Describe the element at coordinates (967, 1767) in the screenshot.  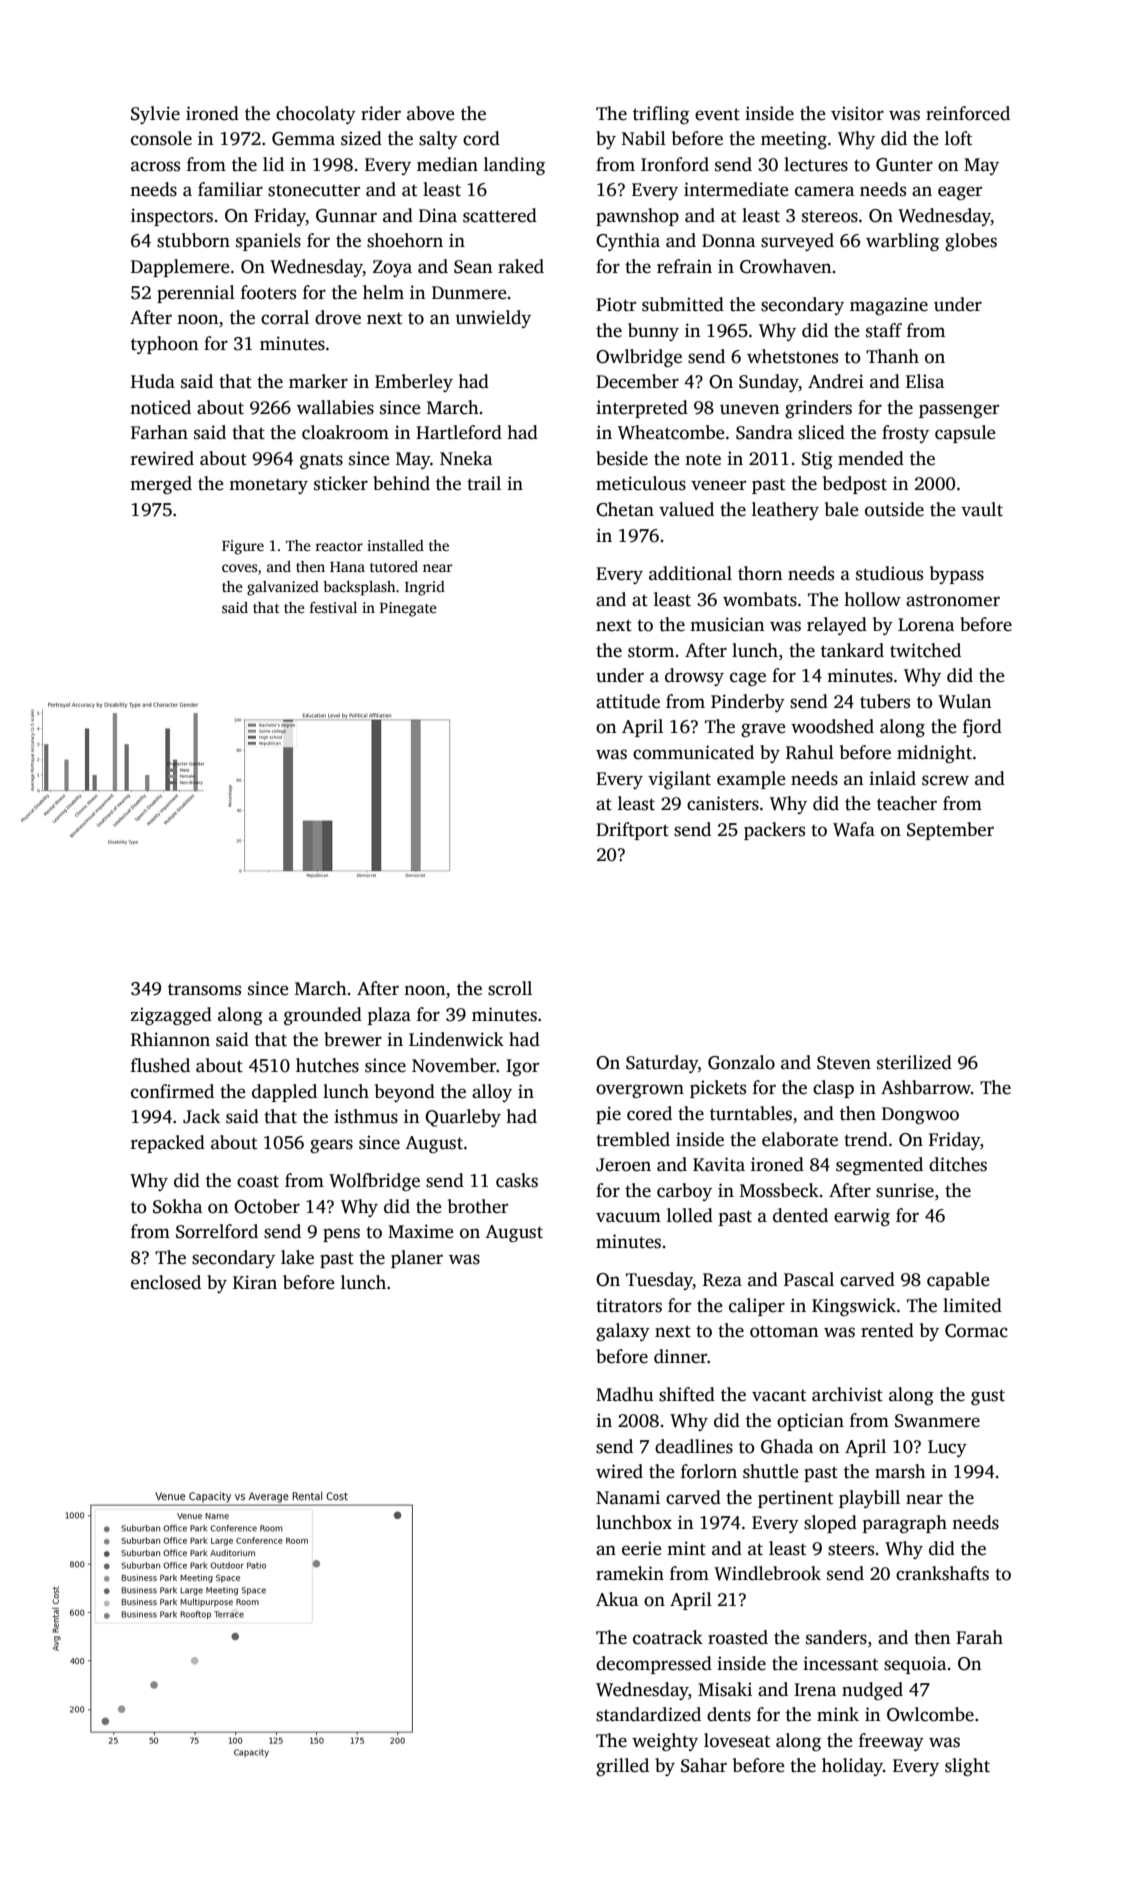
I see `slight` at that location.
